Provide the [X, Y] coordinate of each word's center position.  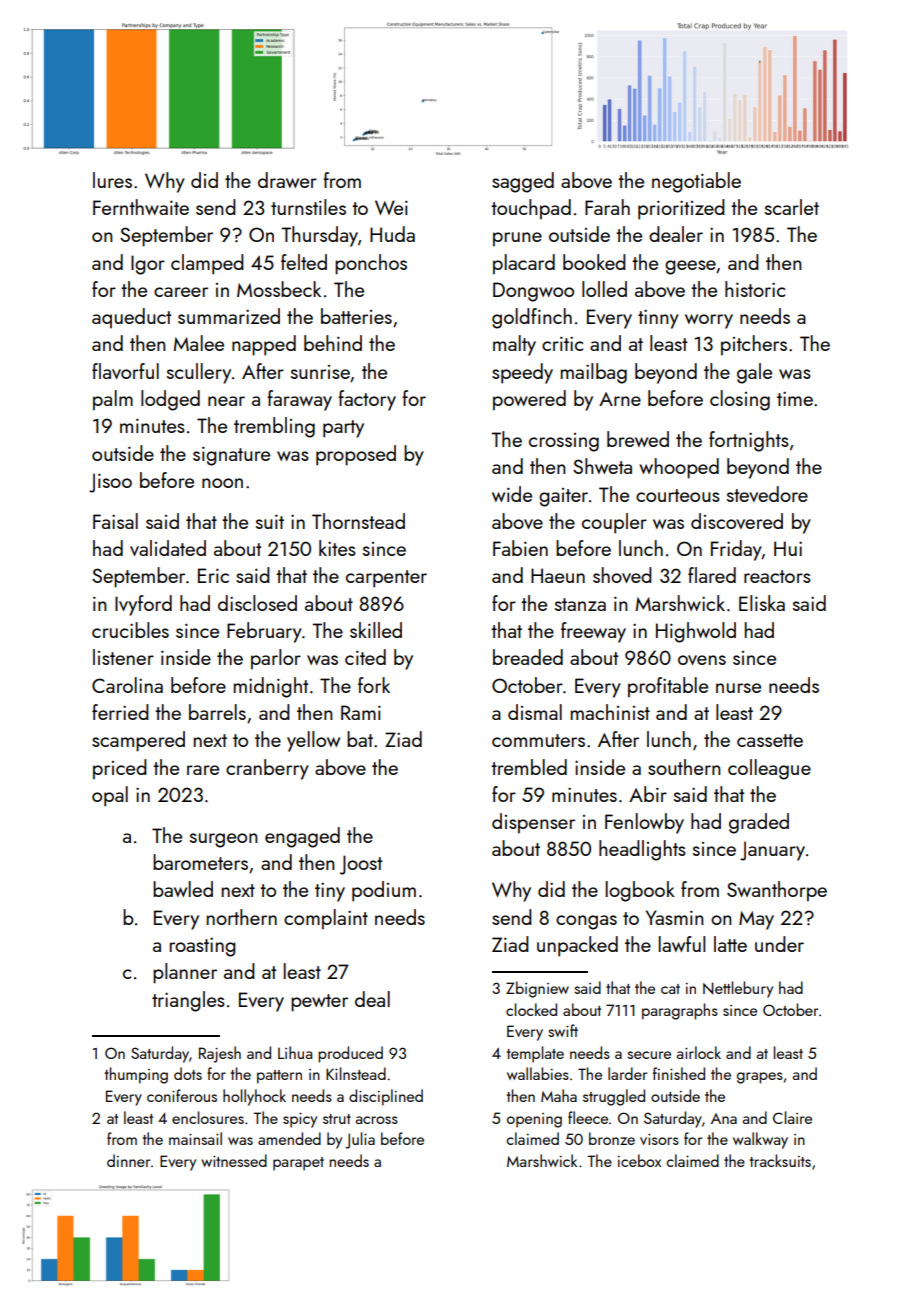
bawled [183, 889]
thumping [136, 1075]
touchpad [531, 209]
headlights [642, 850]
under [779, 944]
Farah [607, 207]
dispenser [533, 823]
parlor [276, 659]
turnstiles [308, 207]
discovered [737, 521]
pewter [319, 1003]
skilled [376, 630]
